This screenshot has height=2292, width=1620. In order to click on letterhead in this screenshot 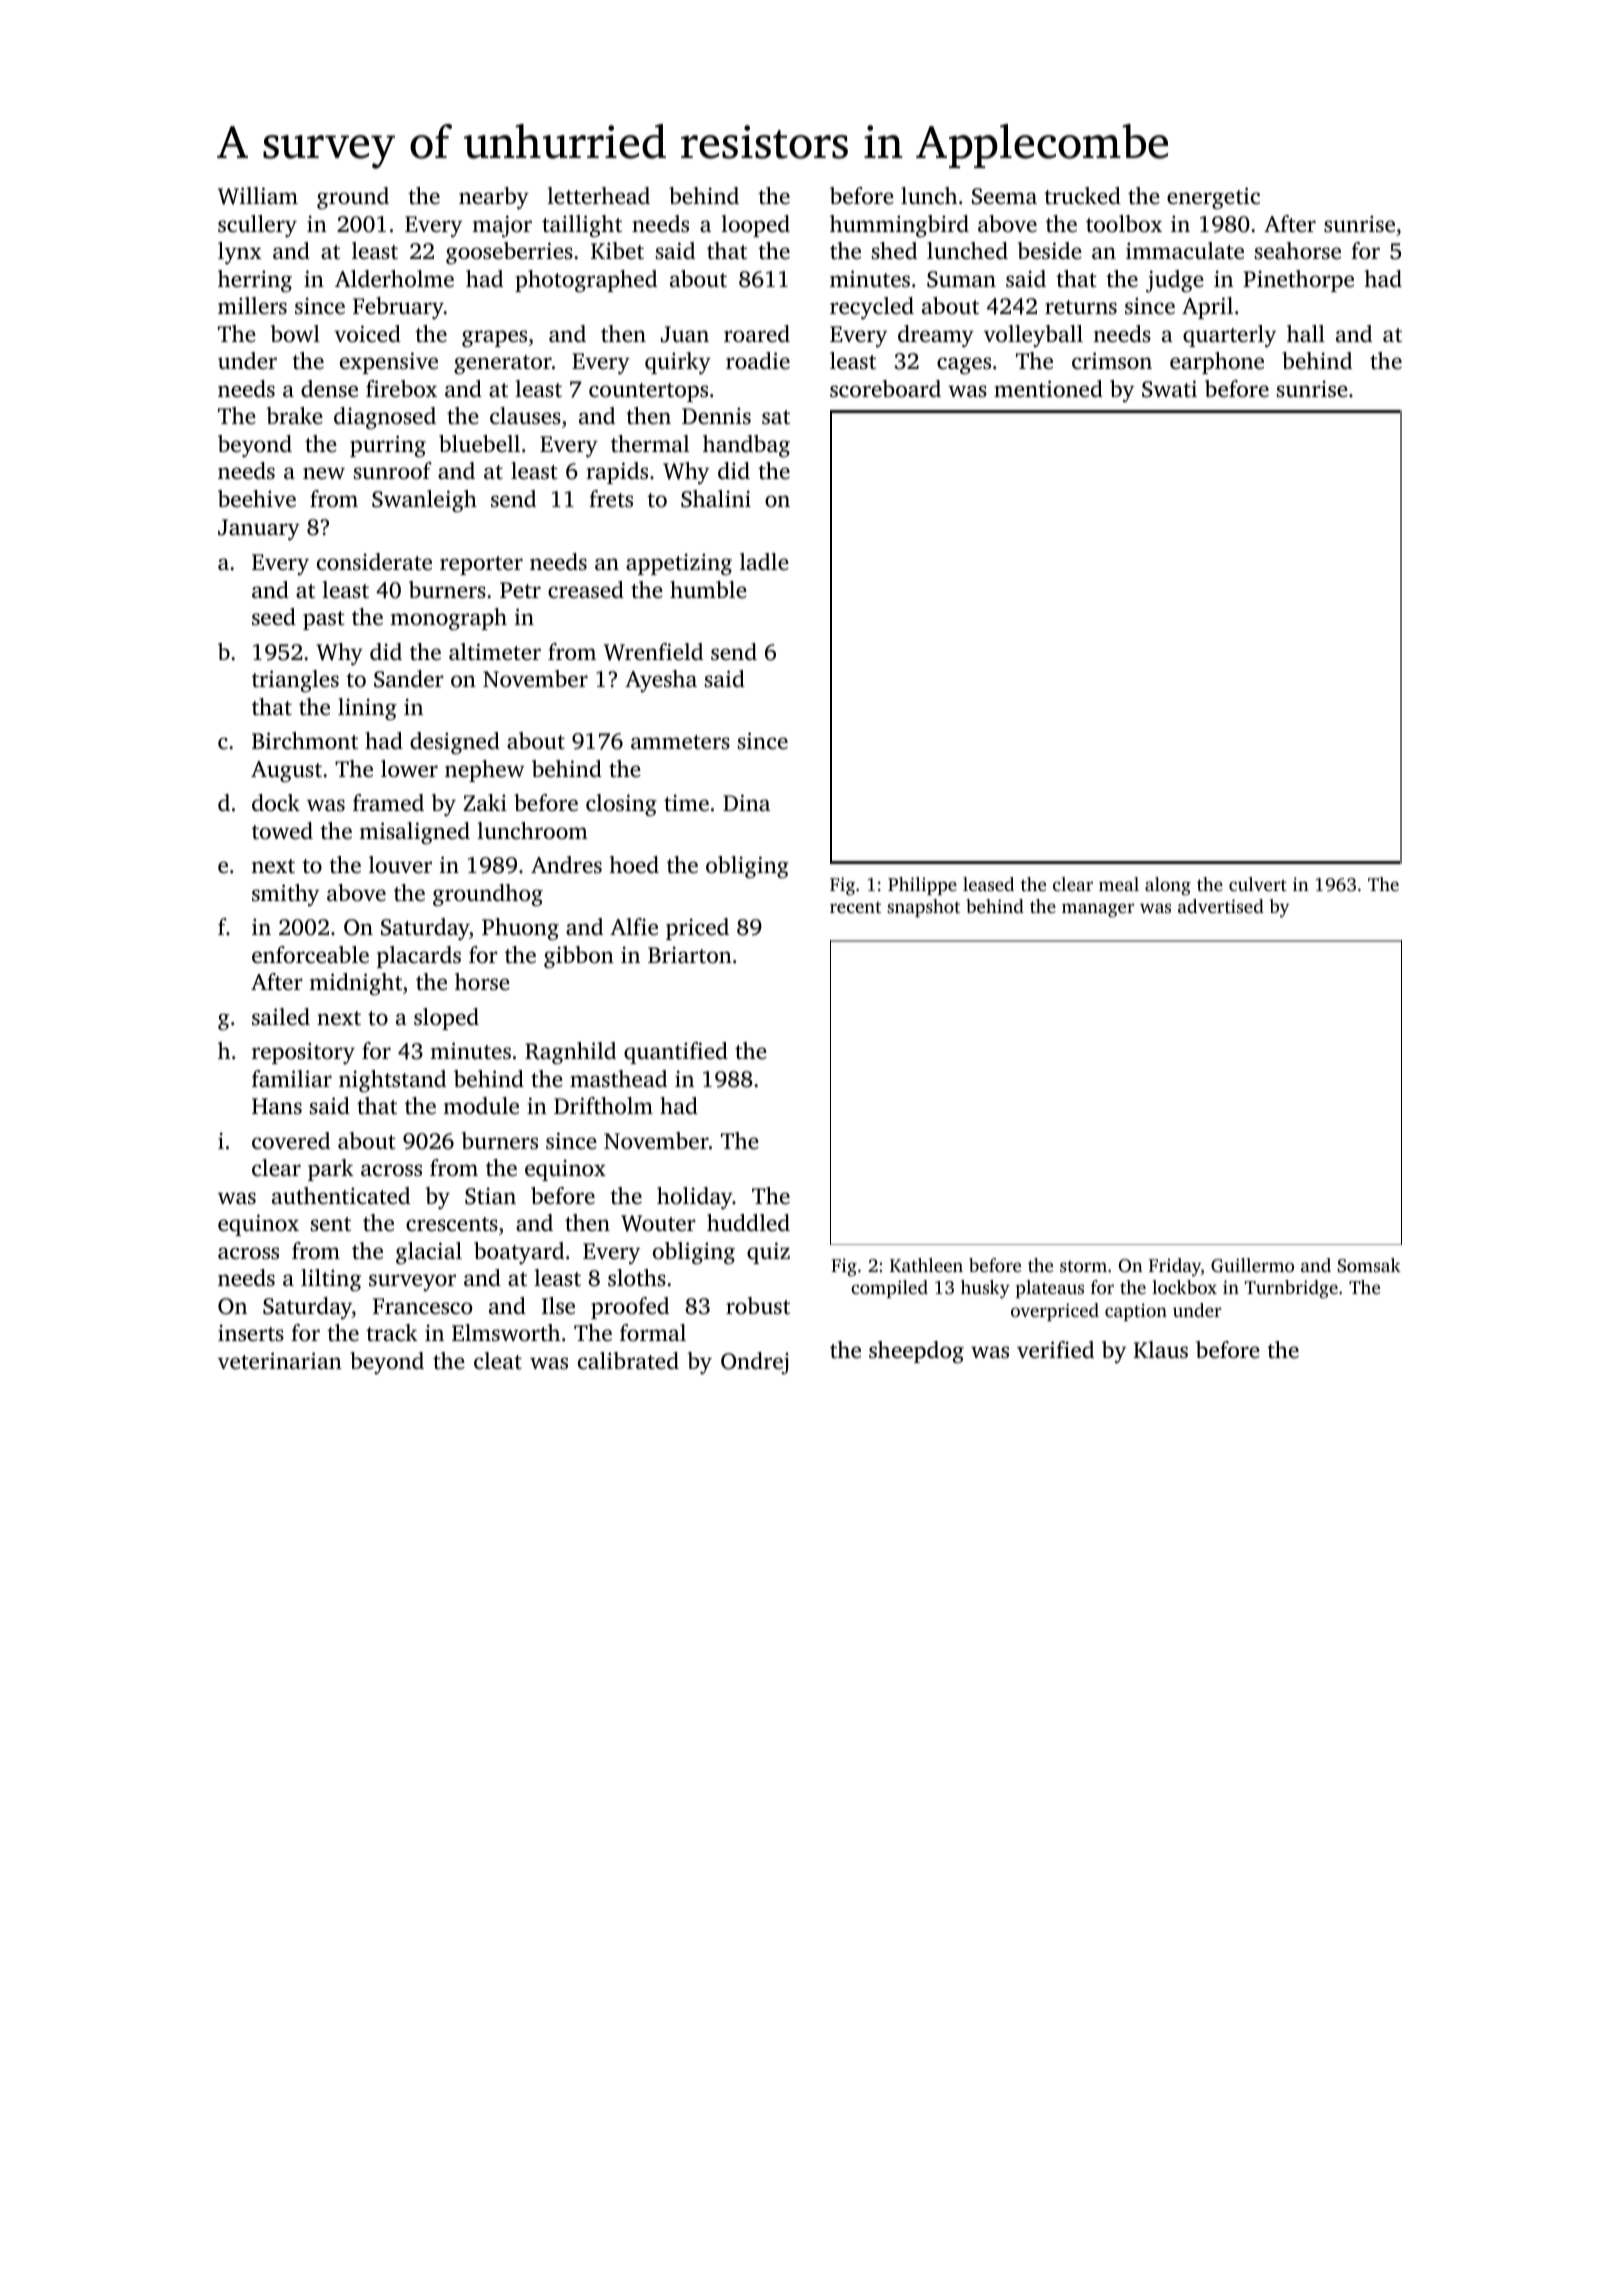, I will do `click(598, 196)`.
